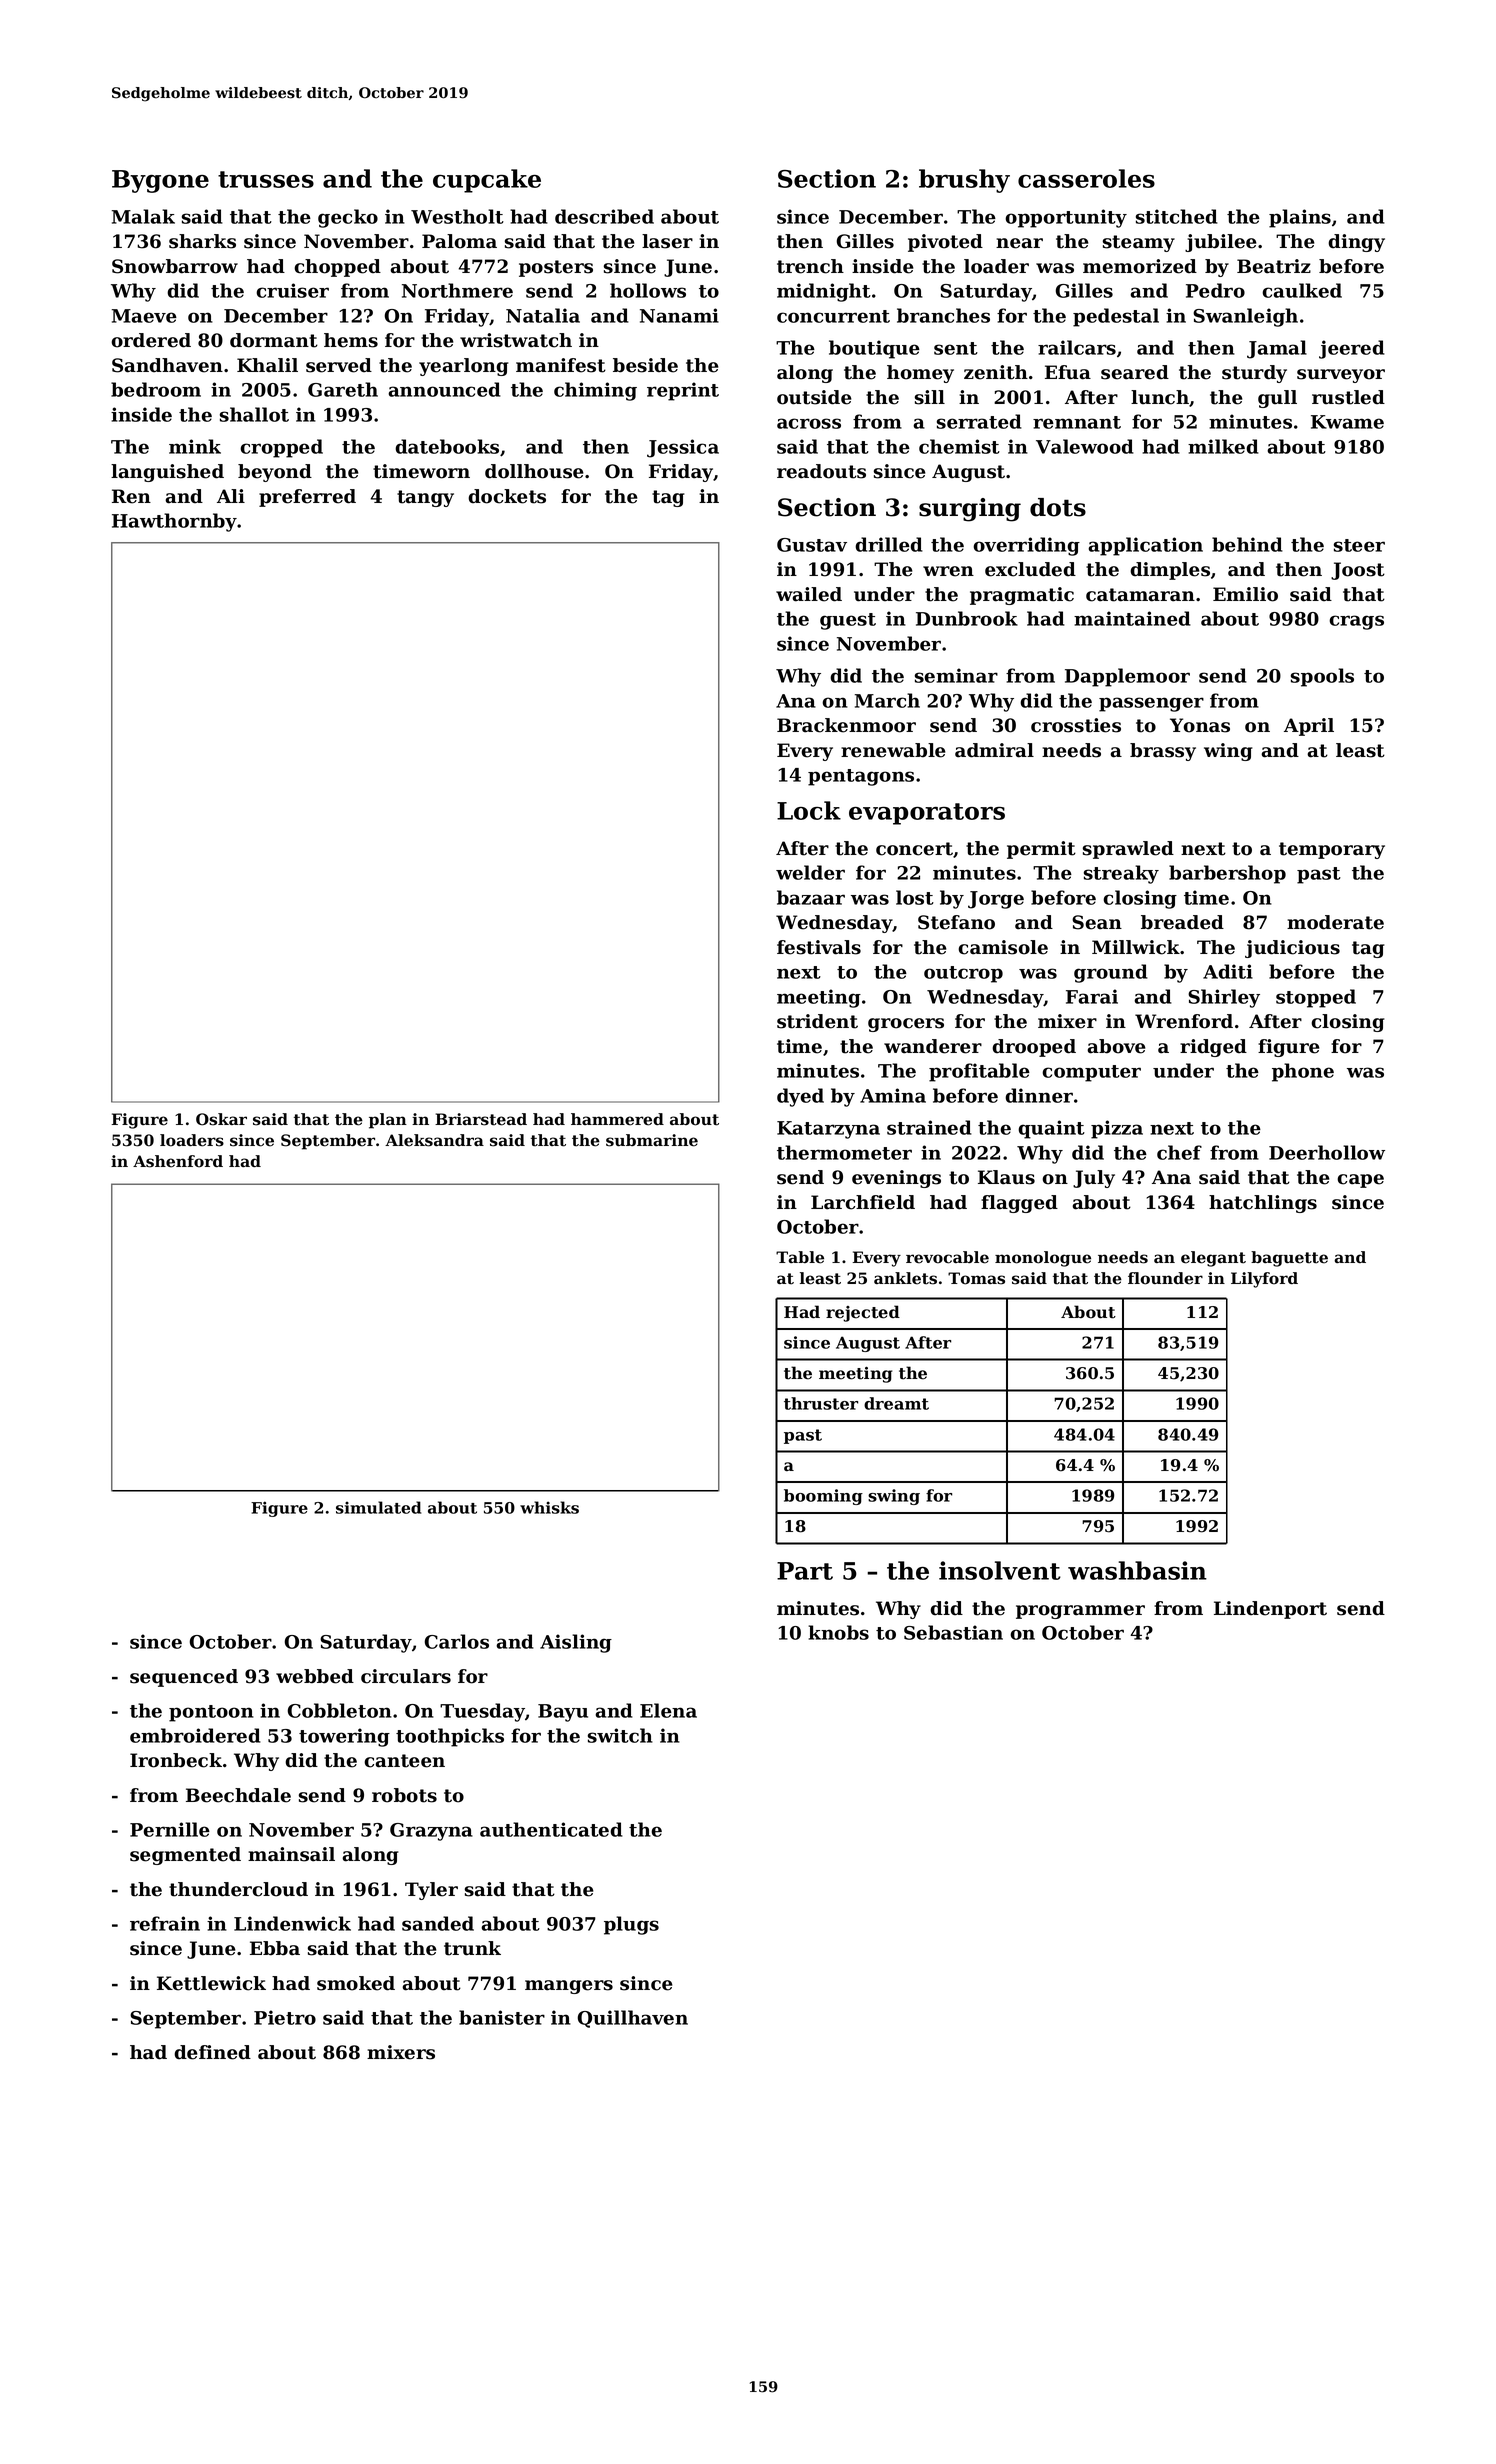 The image size is (1496, 2464). I want to click on Joost, so click(1358, 571).
